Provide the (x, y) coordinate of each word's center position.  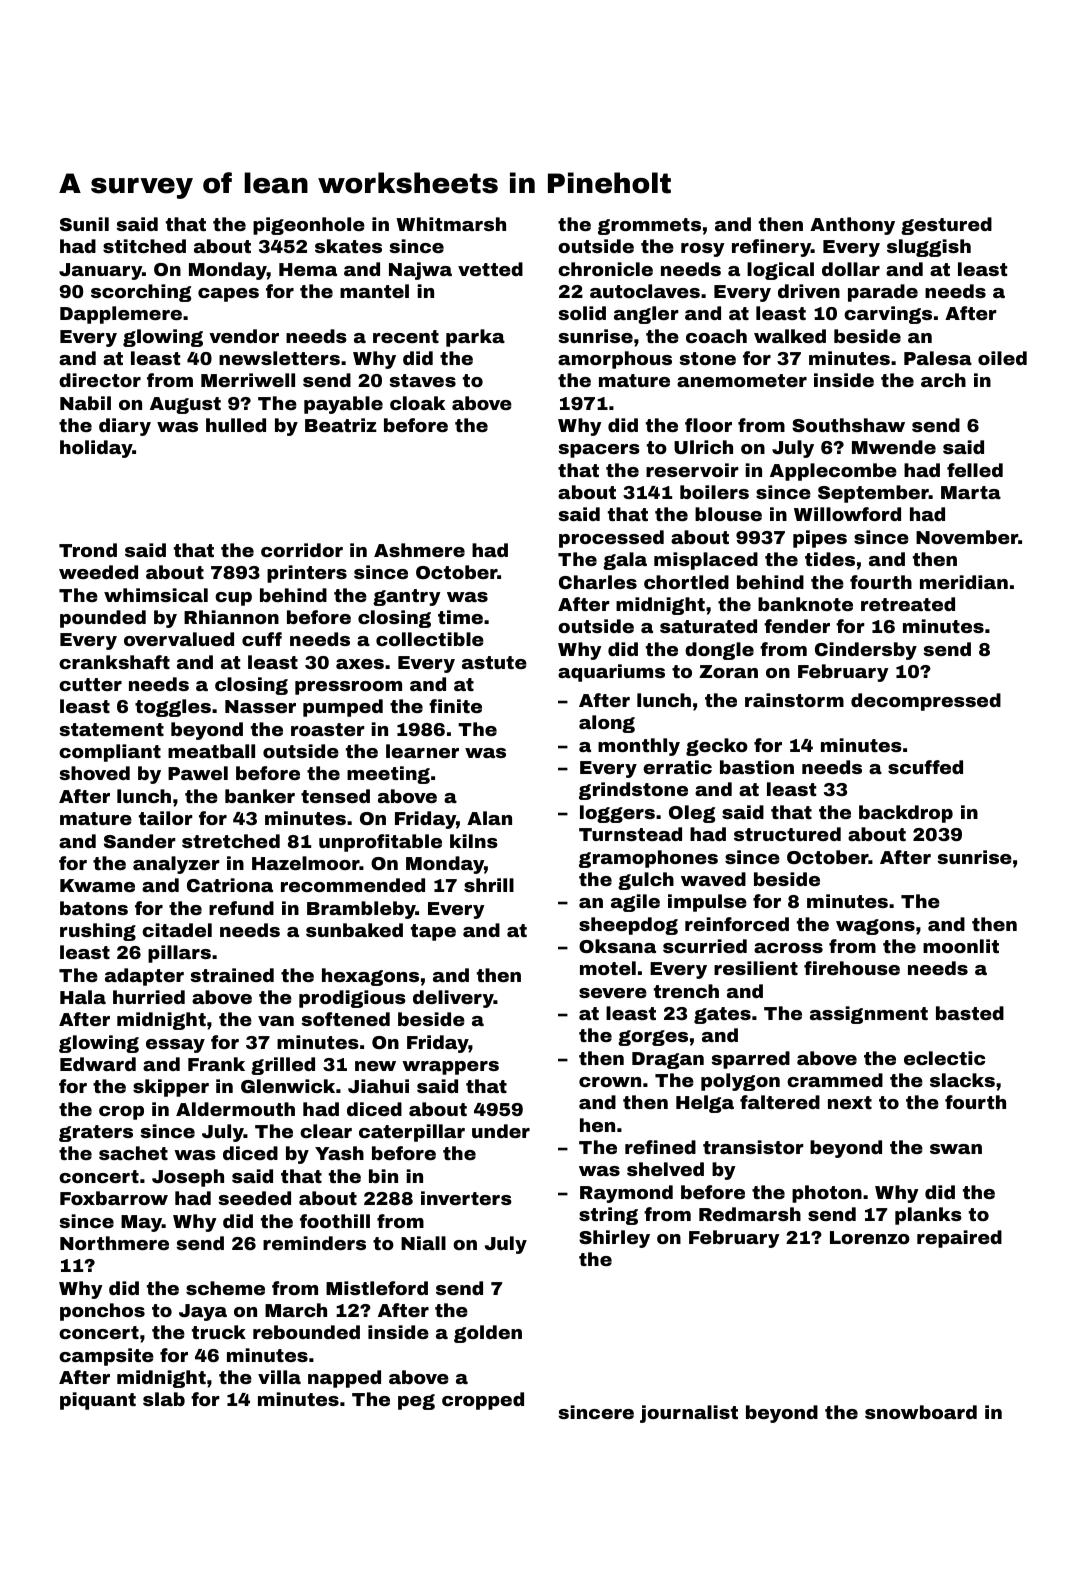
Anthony (852, 226)
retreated (908, 604)
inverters (466, 1198)
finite (455, 706)
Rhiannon (231, 617)
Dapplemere (121, 315)
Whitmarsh (451, 224)
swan (956, 1149)
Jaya (203, 1312)
